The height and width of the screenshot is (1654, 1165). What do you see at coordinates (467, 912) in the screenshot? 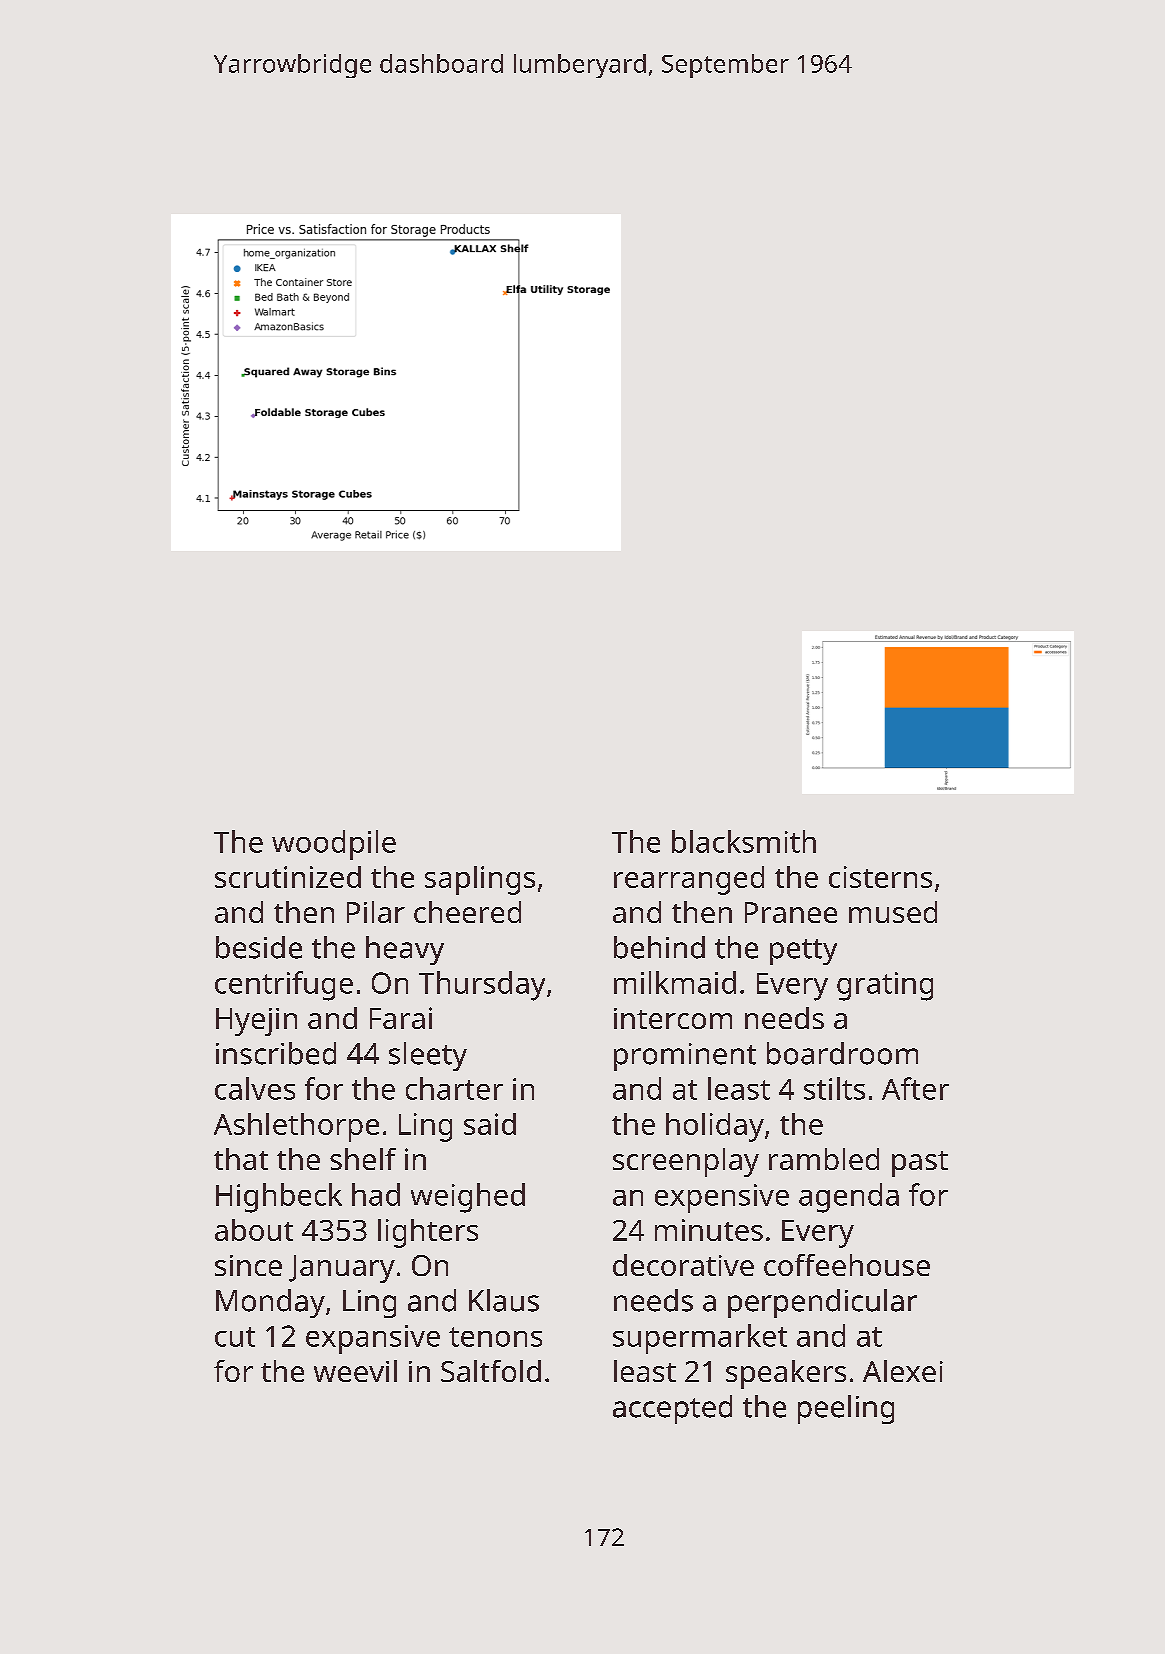
I see `cheered` at bounding box center [467, 912].
